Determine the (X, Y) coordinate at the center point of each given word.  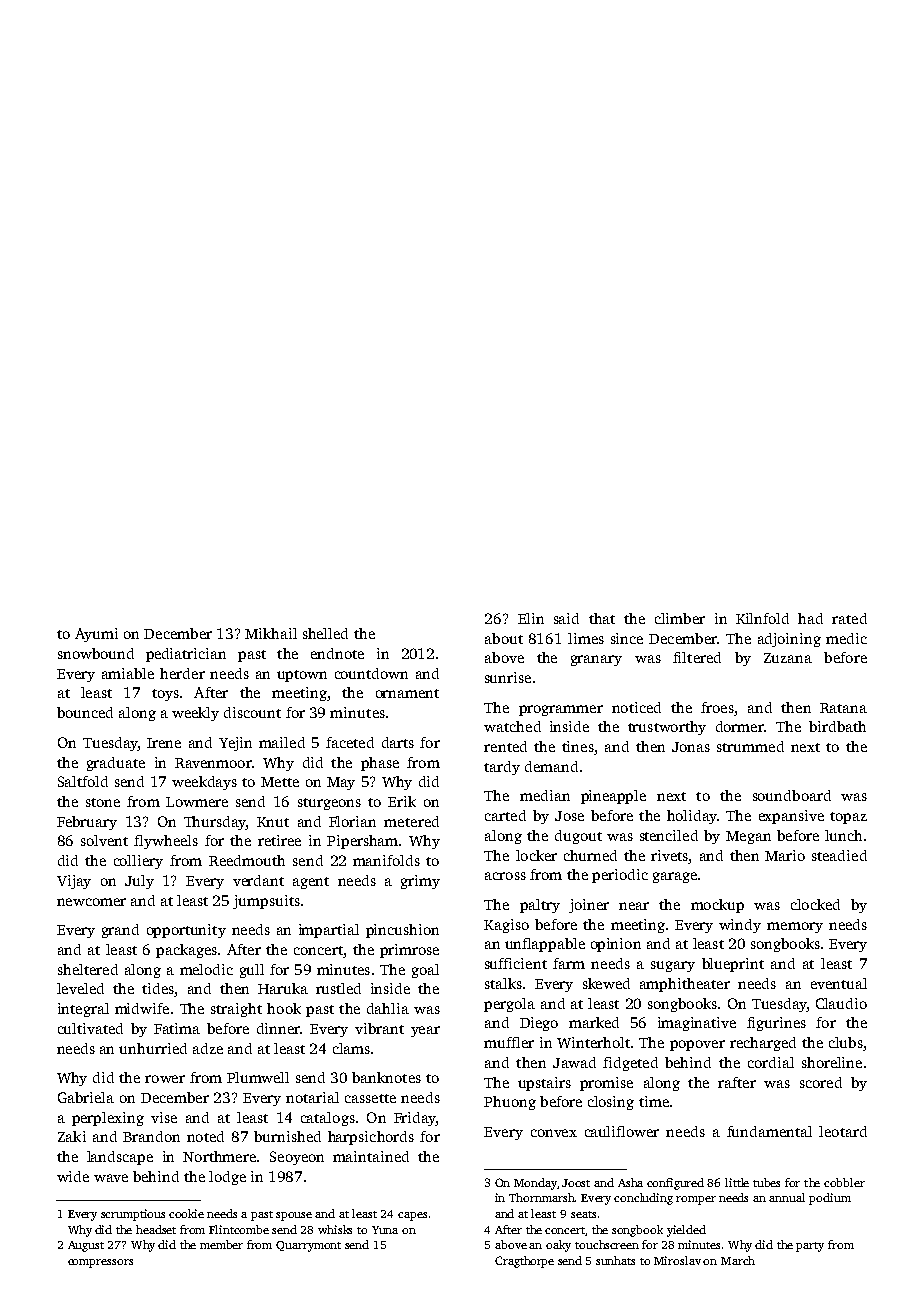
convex (554, 1133)
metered (411, 821)
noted (205, 1136)
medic (846, 638)
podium (830, 1199)
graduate (116, 764)
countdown (371, 673)
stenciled (669, 835)
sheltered (88, 969)
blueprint (733, 965)
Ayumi (96, 635)
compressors (100, 1263)
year (425, 1031)
